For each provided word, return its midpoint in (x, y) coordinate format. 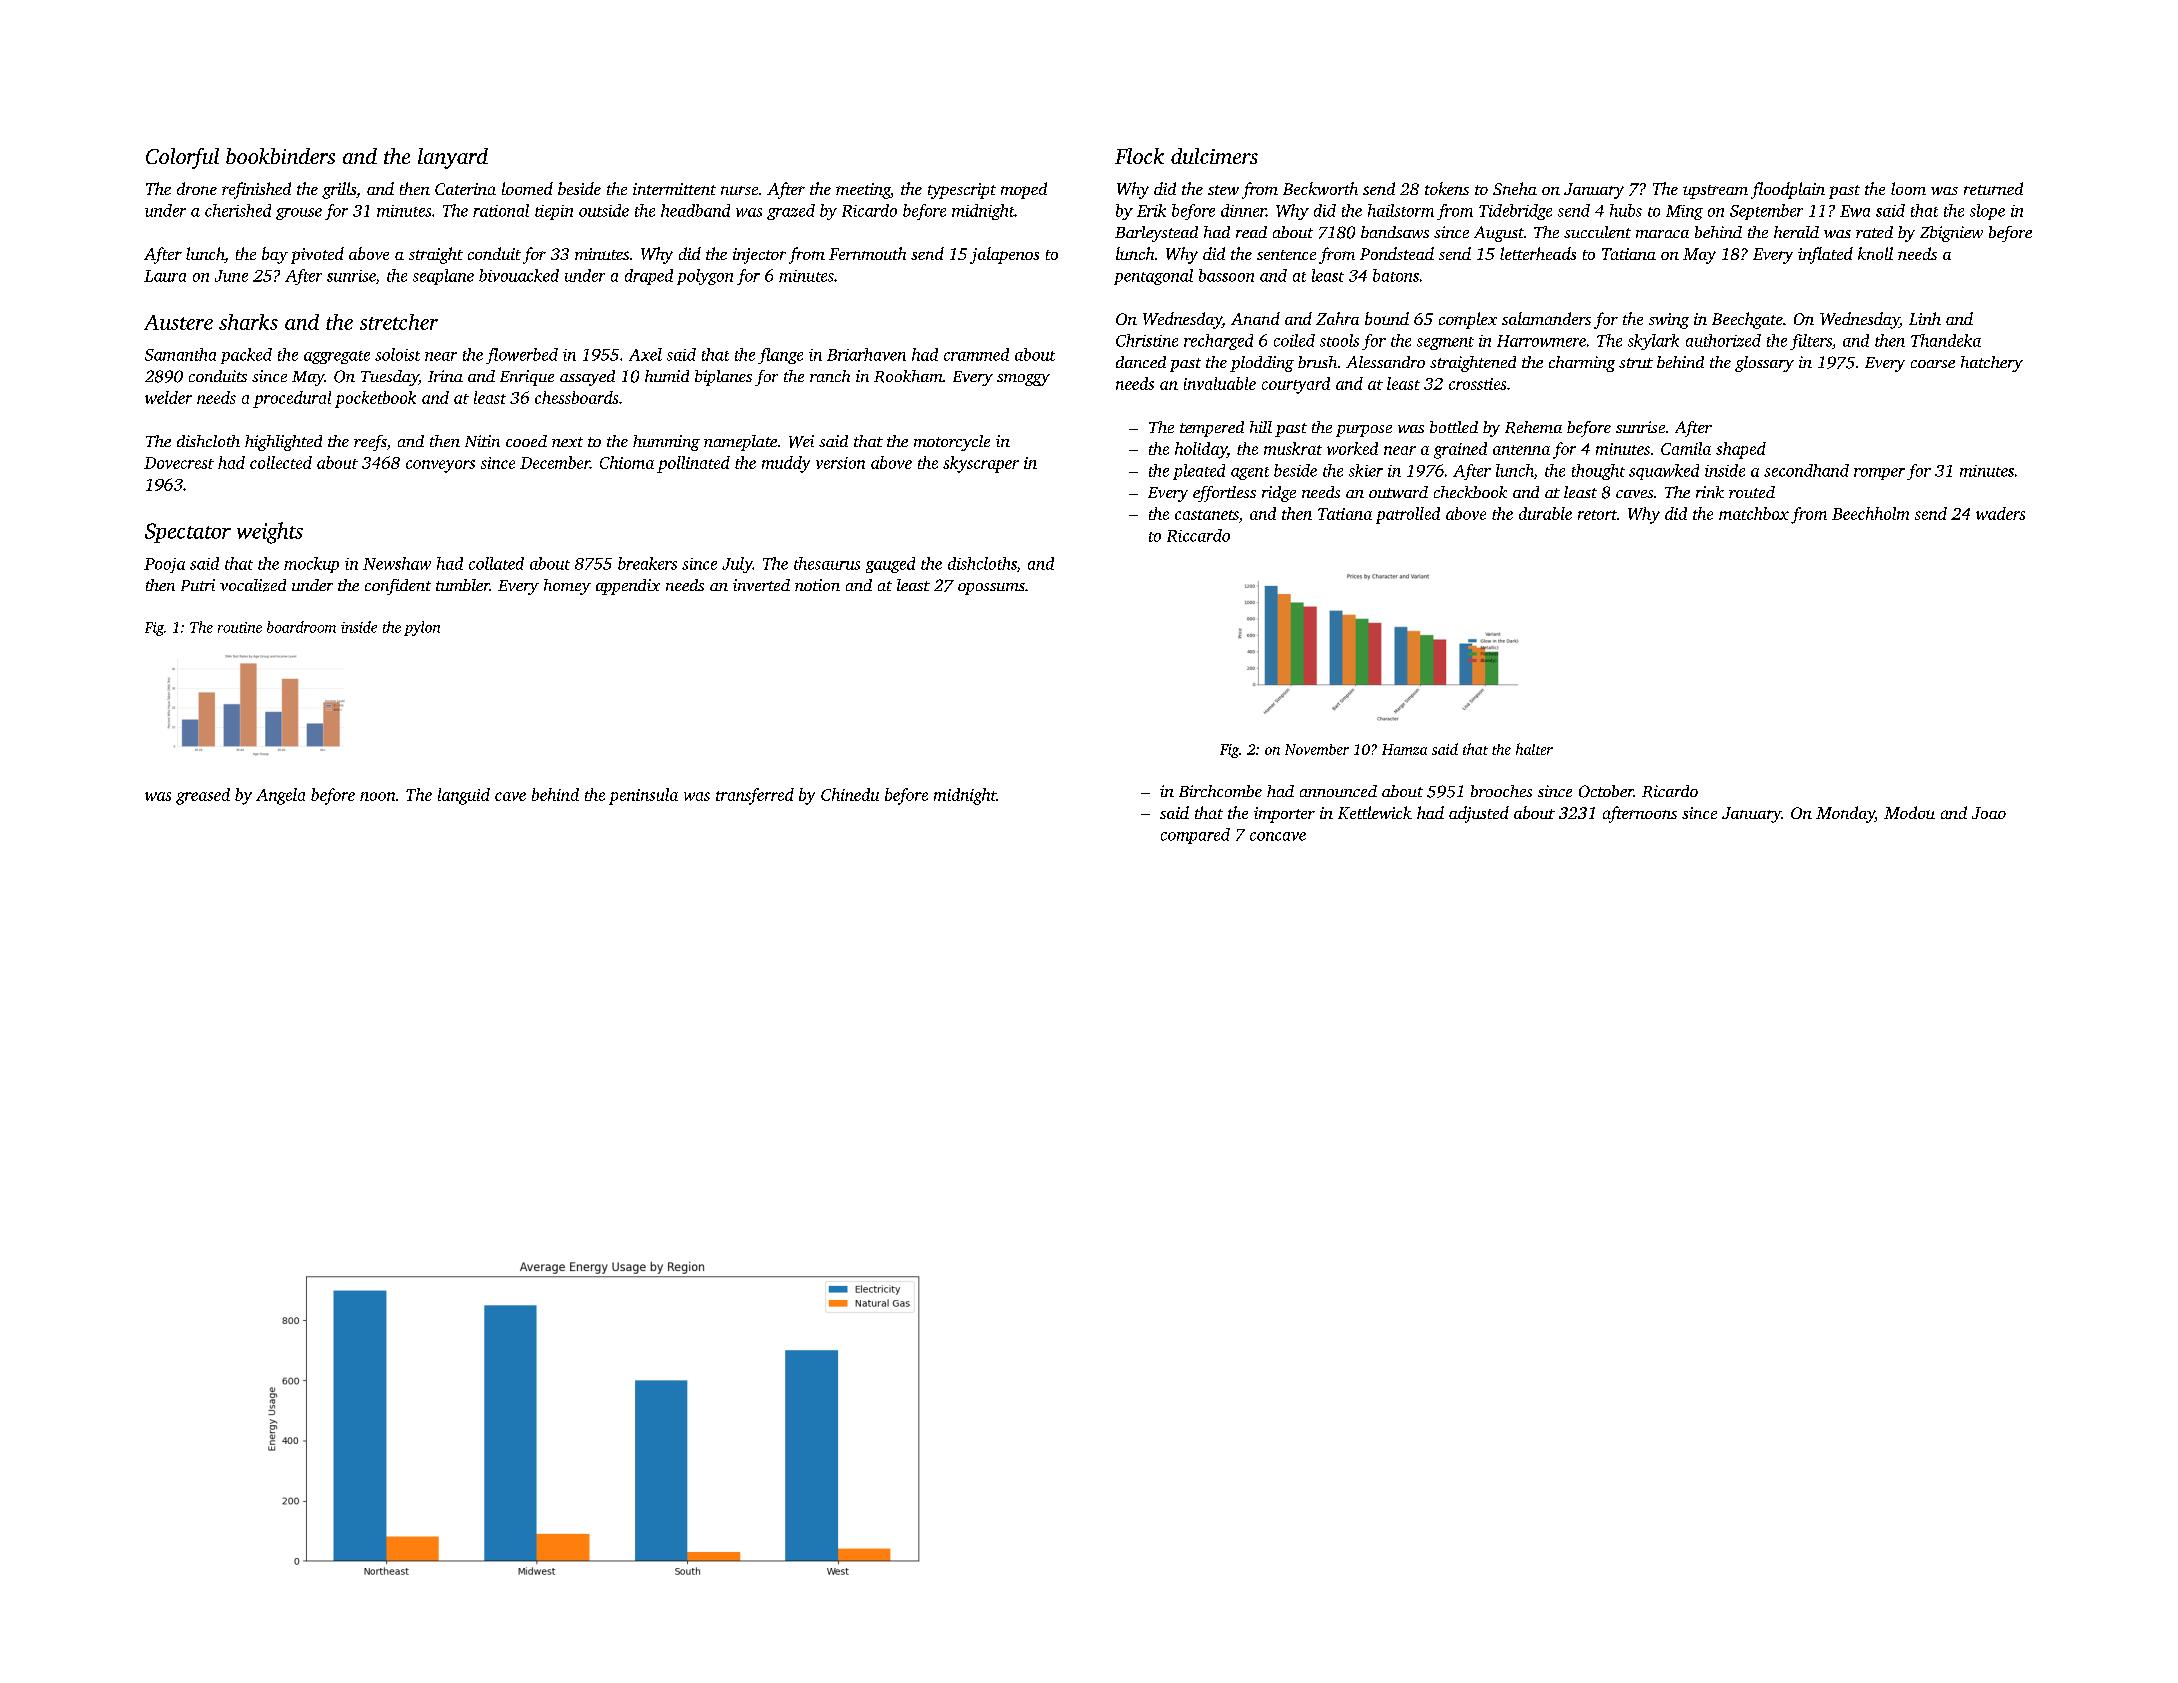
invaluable (1220, 383)
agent (1250, 473)
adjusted (1479, 814)
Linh (1925, 318)
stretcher (399, 322)
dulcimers (1214, 156)
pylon (422, 628)
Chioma (627, 462)
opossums (991, 589)
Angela (280, 796)
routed (1752, 492)
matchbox (1754, 513)
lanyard (453, 158)
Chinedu (850, 794)
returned (1993, 188)
